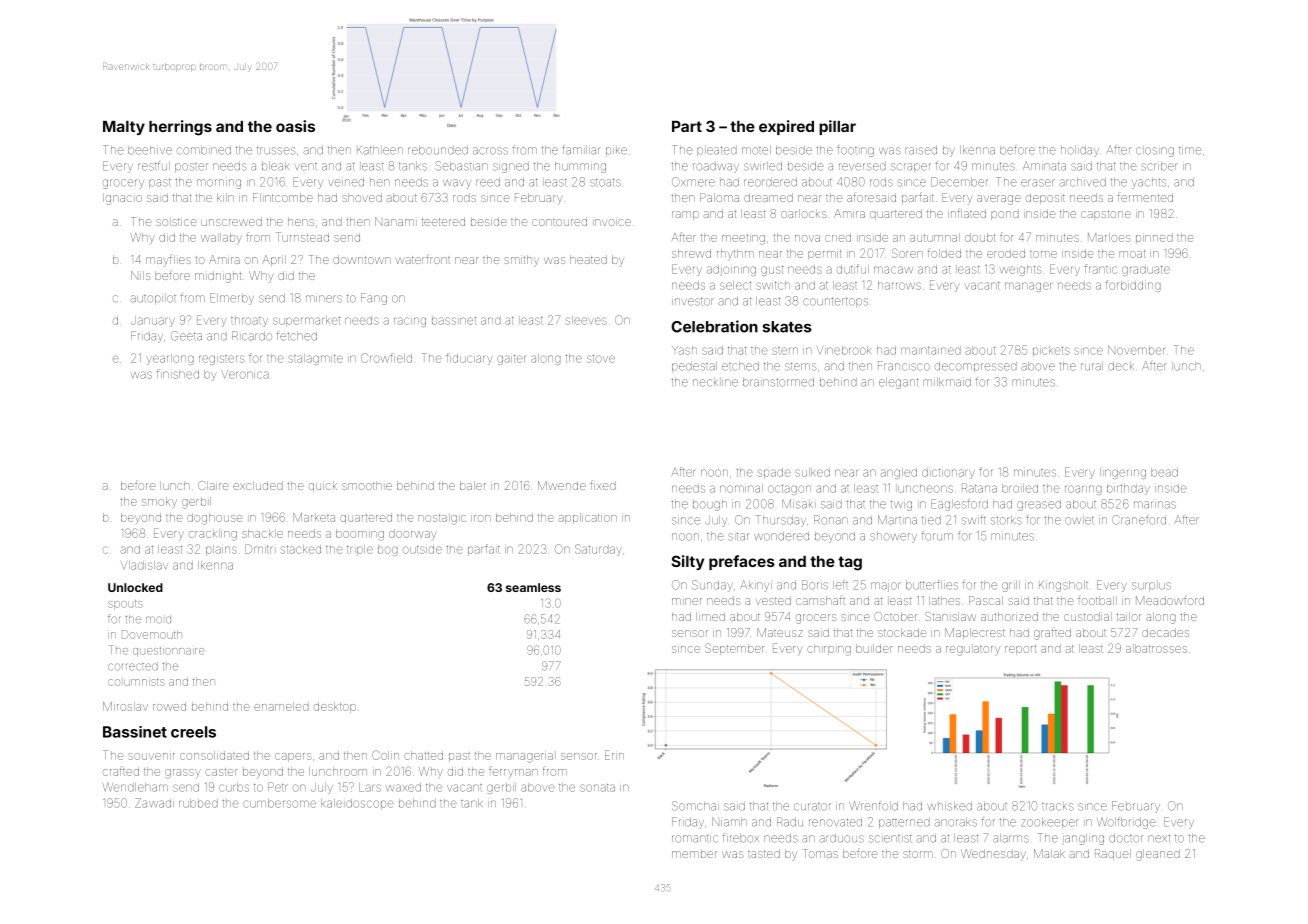 The image size is (1308, 924). I want to click on Misaki, so click(797, 504).
